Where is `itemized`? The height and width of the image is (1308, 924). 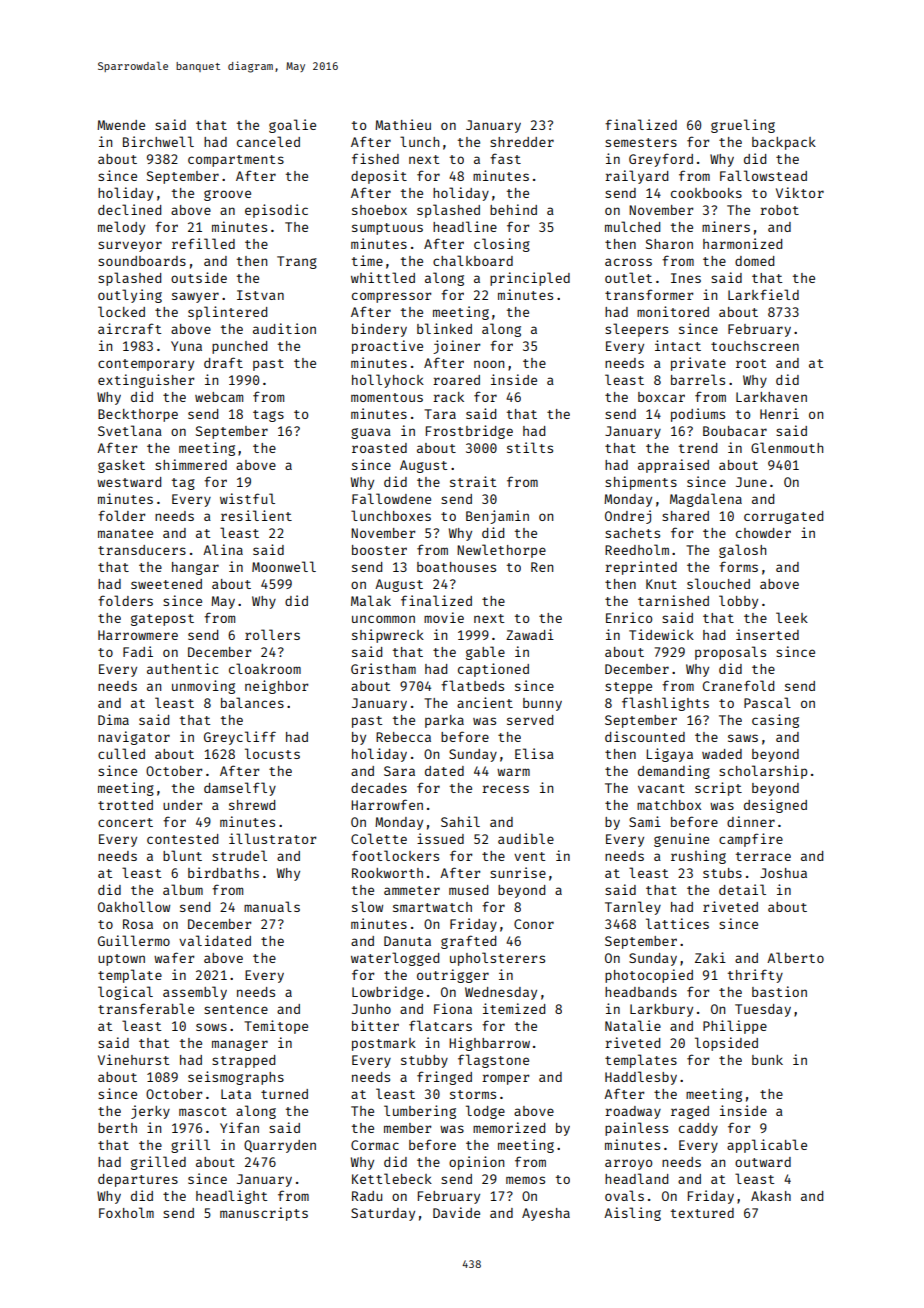 itemized is located at coordinates (514, 1008).
